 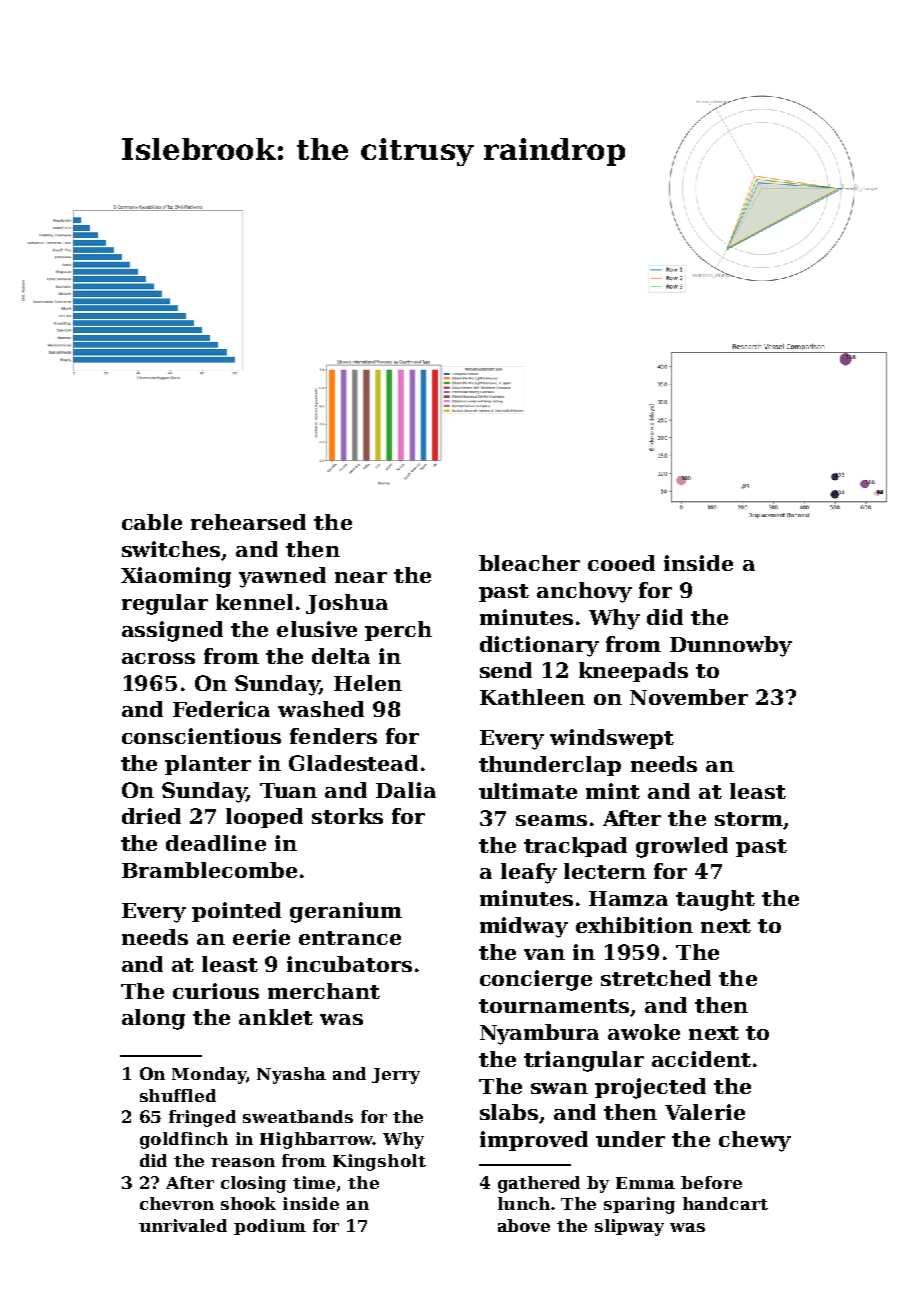 I want to click on unrivaled, so click(x=183, y=1225).
